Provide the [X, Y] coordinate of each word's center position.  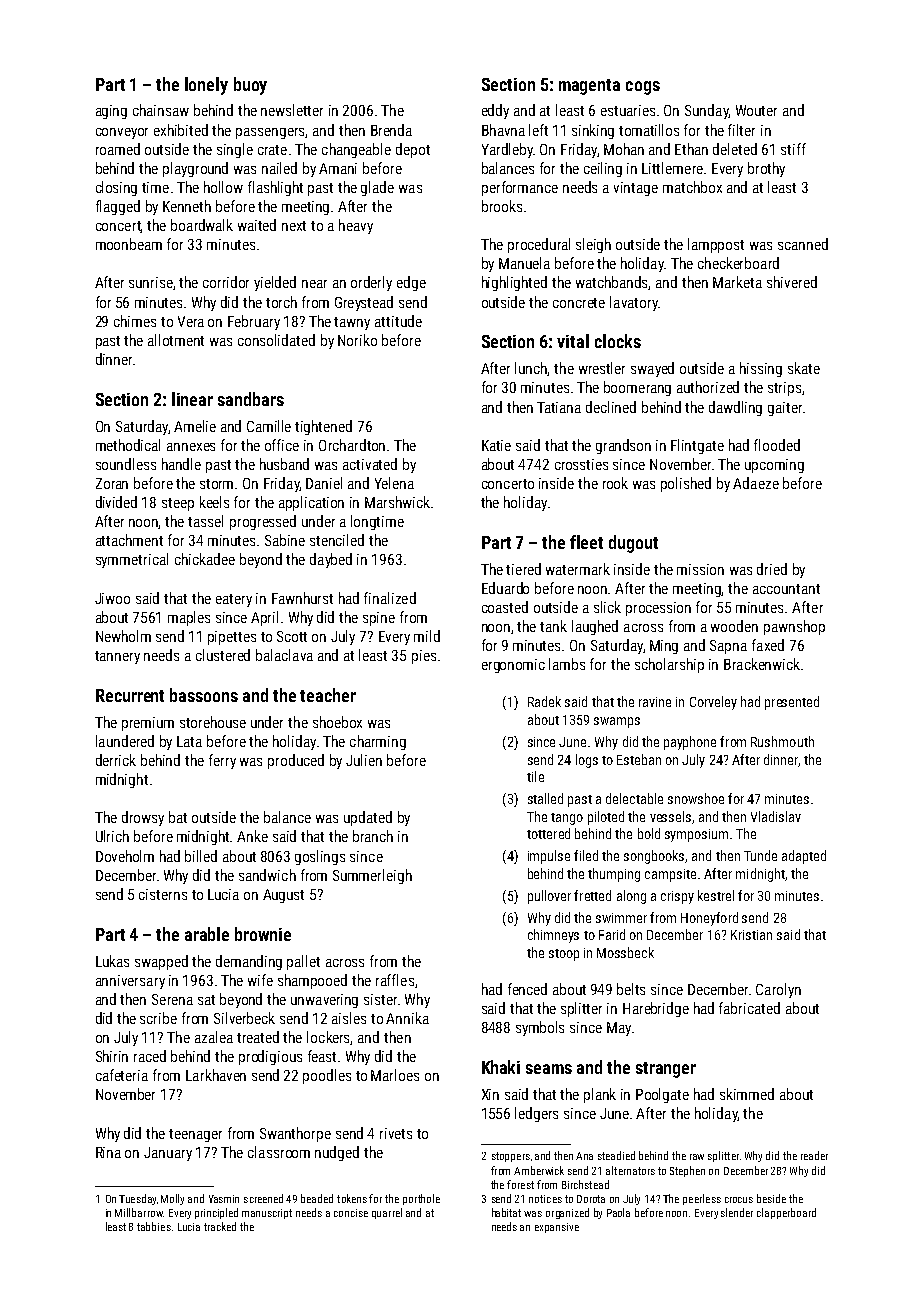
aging [111, 112]
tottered [548, 833]
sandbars [251, 399]
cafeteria [122, 1075]
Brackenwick [762, 664]
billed [201, 856]
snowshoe [696, 798]
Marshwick [397, 502]
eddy [495, 111]
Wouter [756, 110]
